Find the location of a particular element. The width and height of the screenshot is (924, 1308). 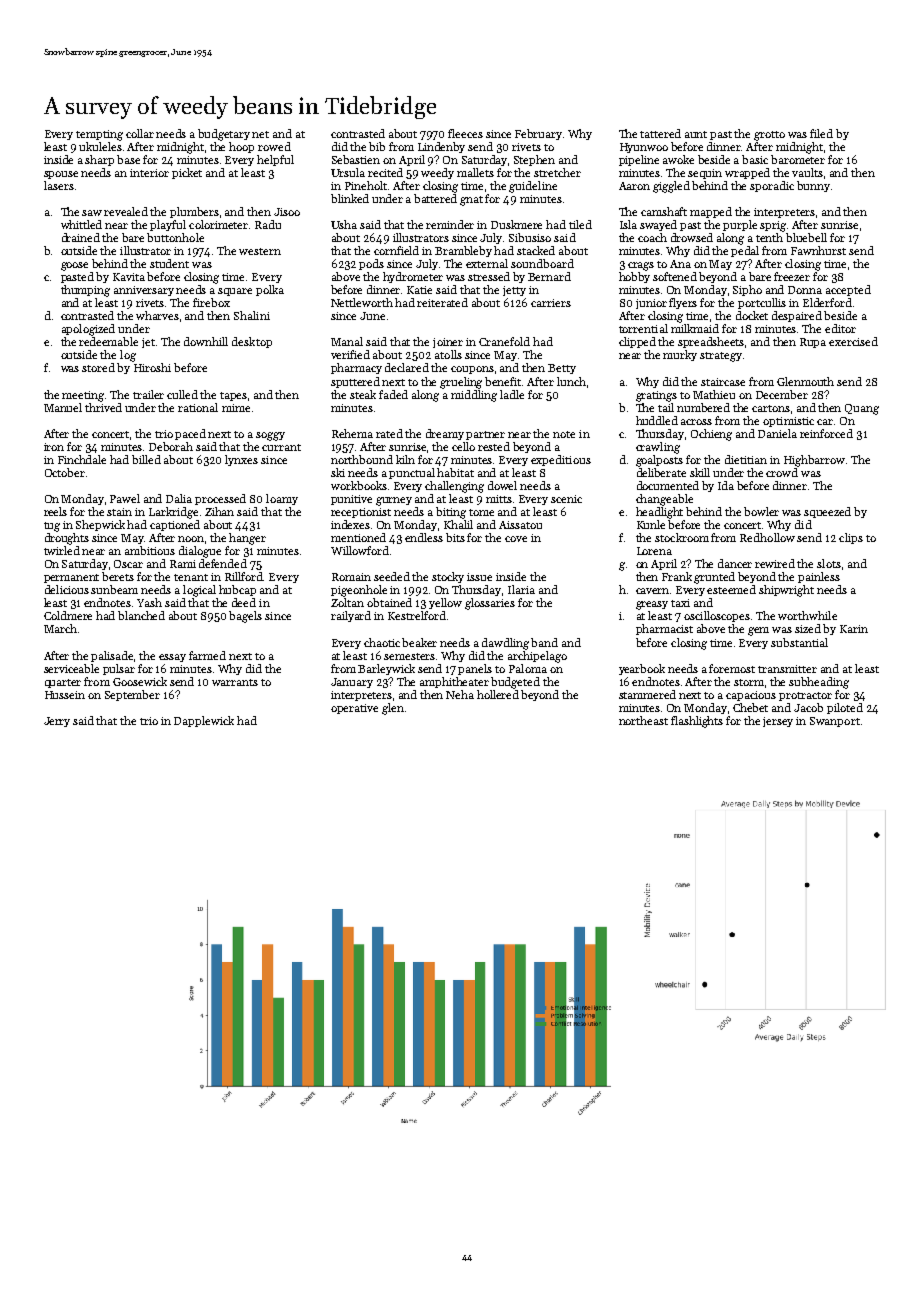

Ochieng is located at coordinates (711, 435).
